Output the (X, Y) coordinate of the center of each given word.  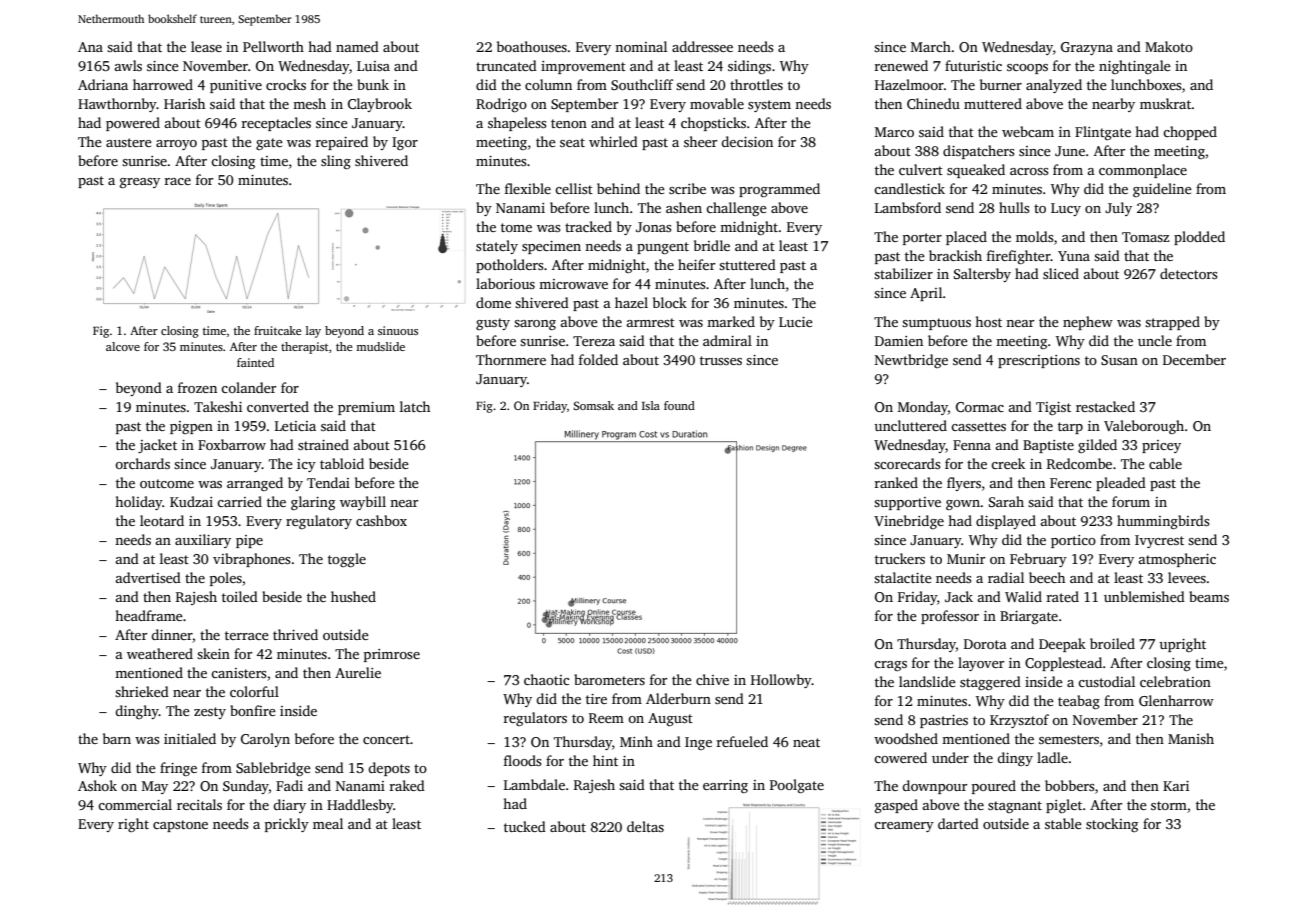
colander (248, 387)
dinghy (137, 712)
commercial (135, 804)
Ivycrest (1159, 541)
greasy (140, 183)
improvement (583, 67)
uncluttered (910, 425)
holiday (138, 503)
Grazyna (1087, 48)
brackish (955, 255)
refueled (742, 741)
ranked (896, 482)
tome (516, 227)
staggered (990, 683)
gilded (1097, 446)
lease (206, 46)
